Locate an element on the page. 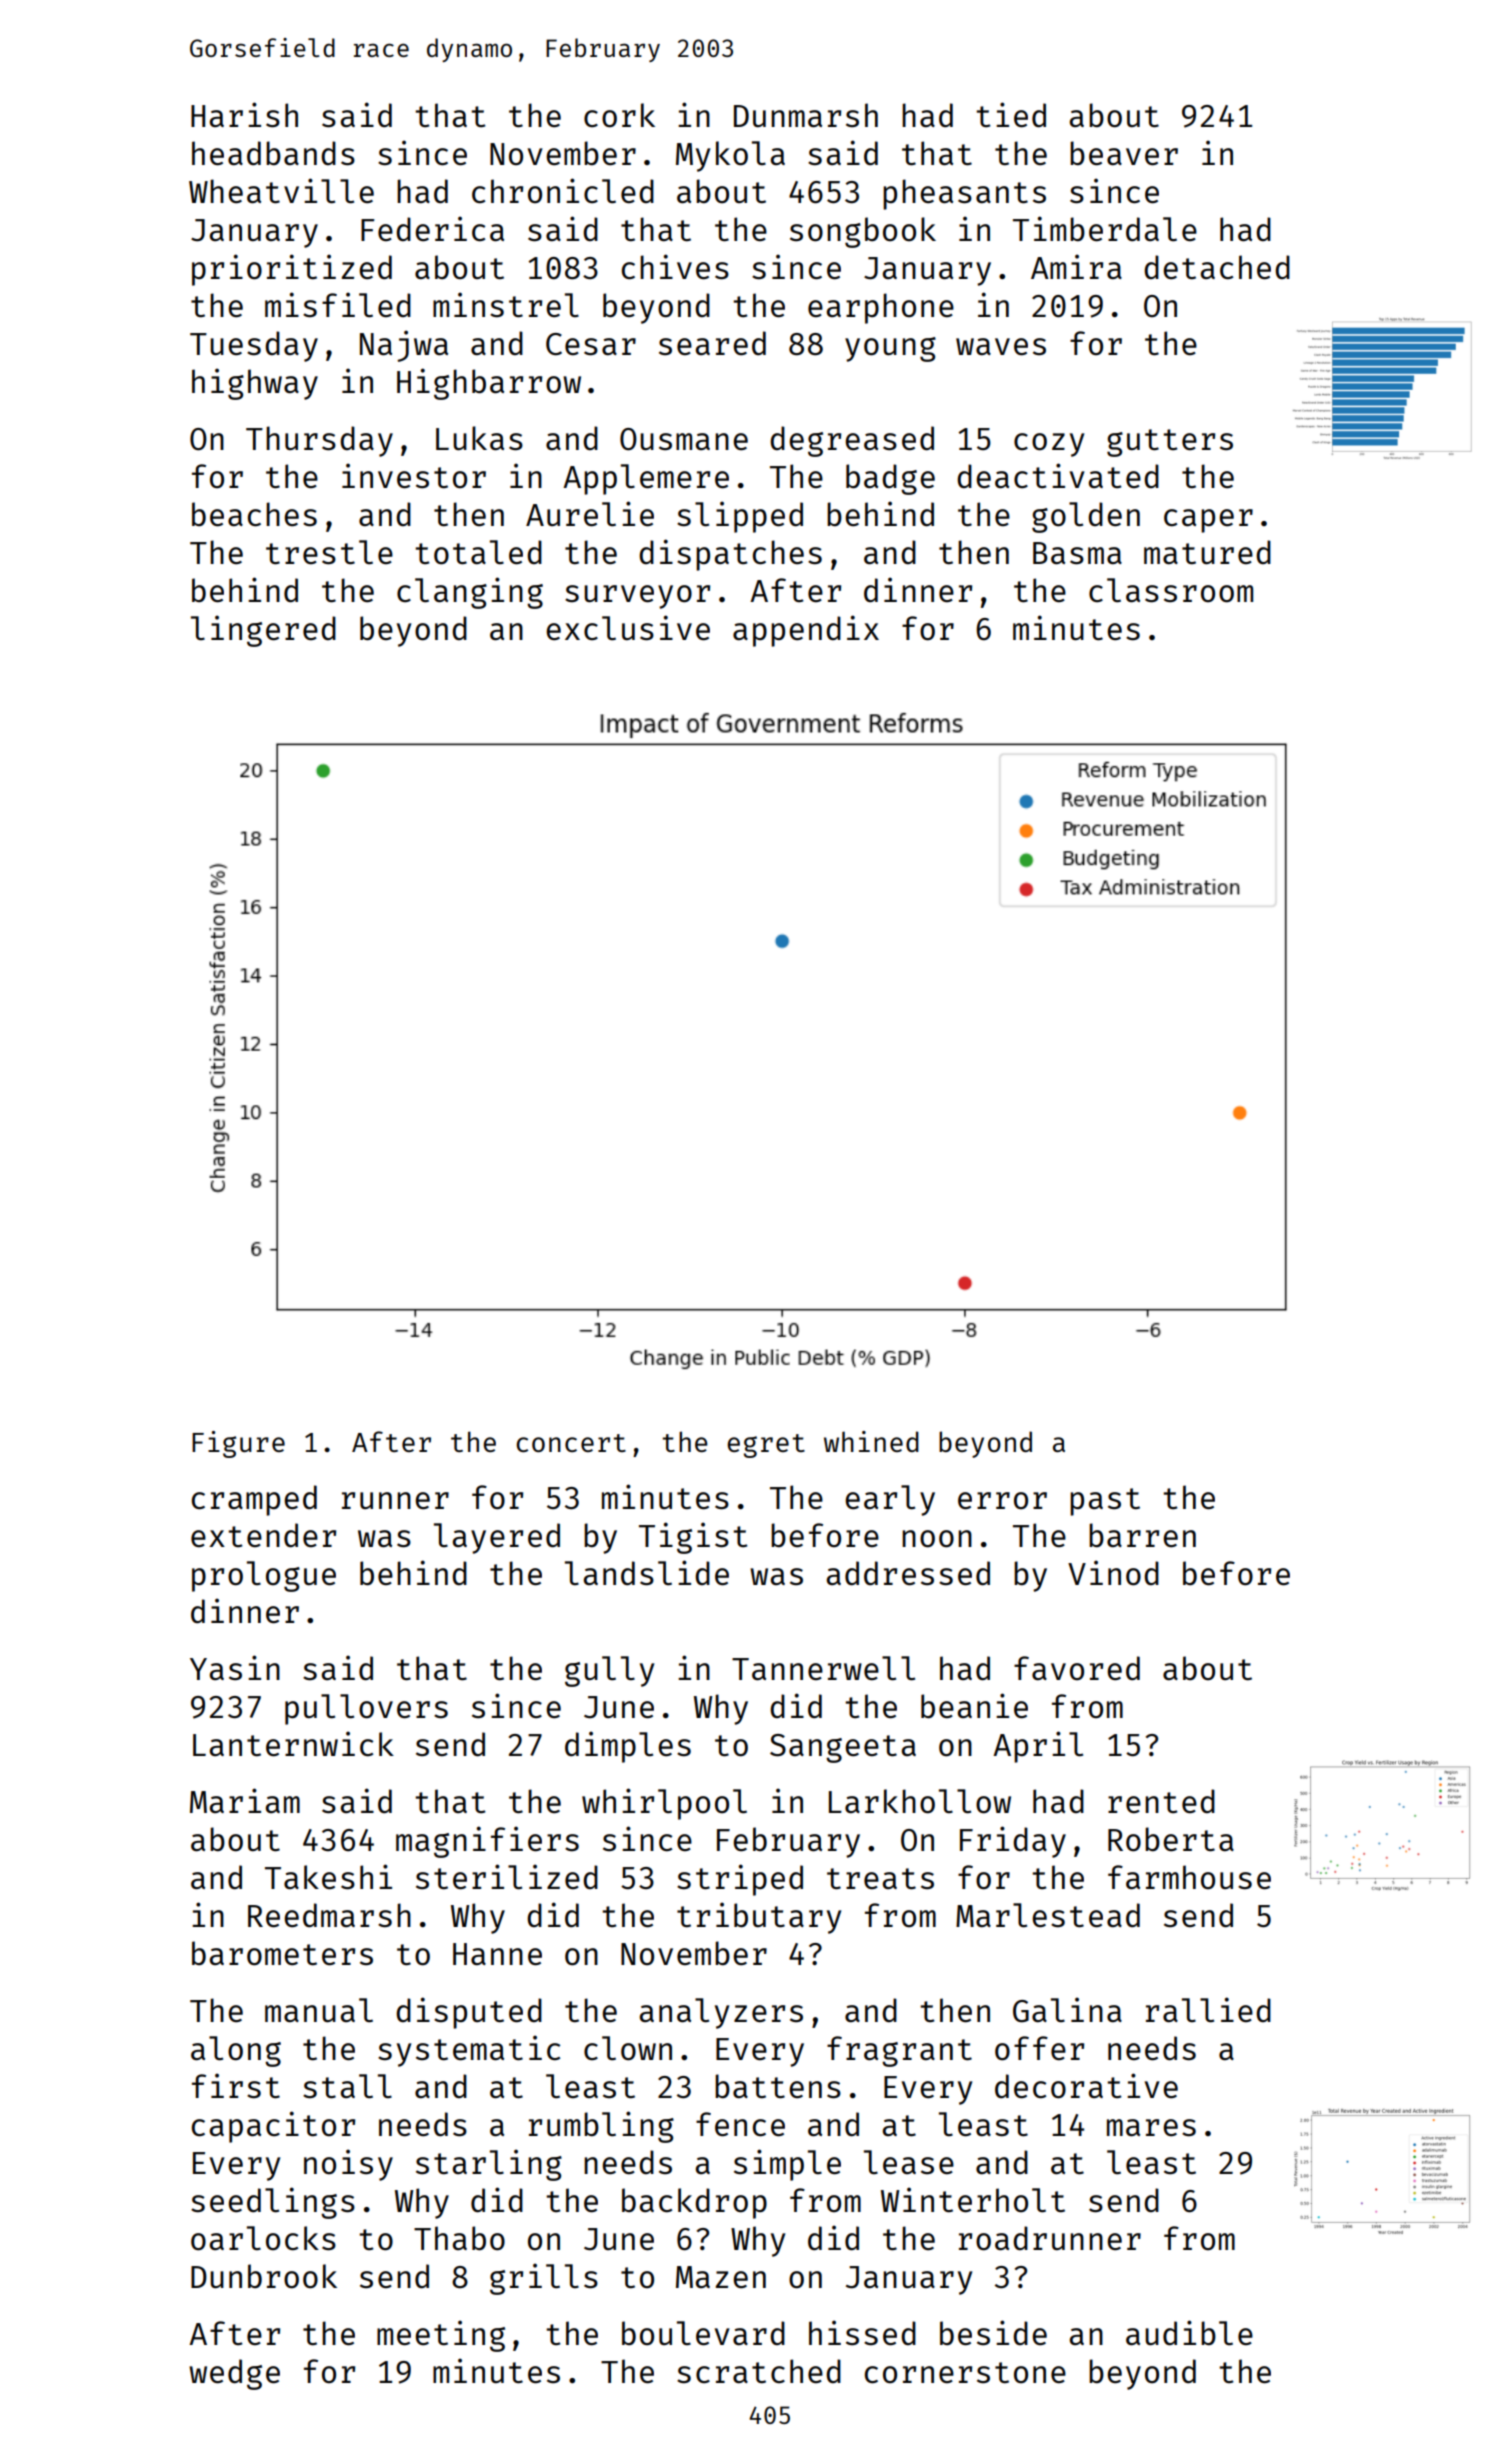  cramped is located at coordinates (254, 1500).
